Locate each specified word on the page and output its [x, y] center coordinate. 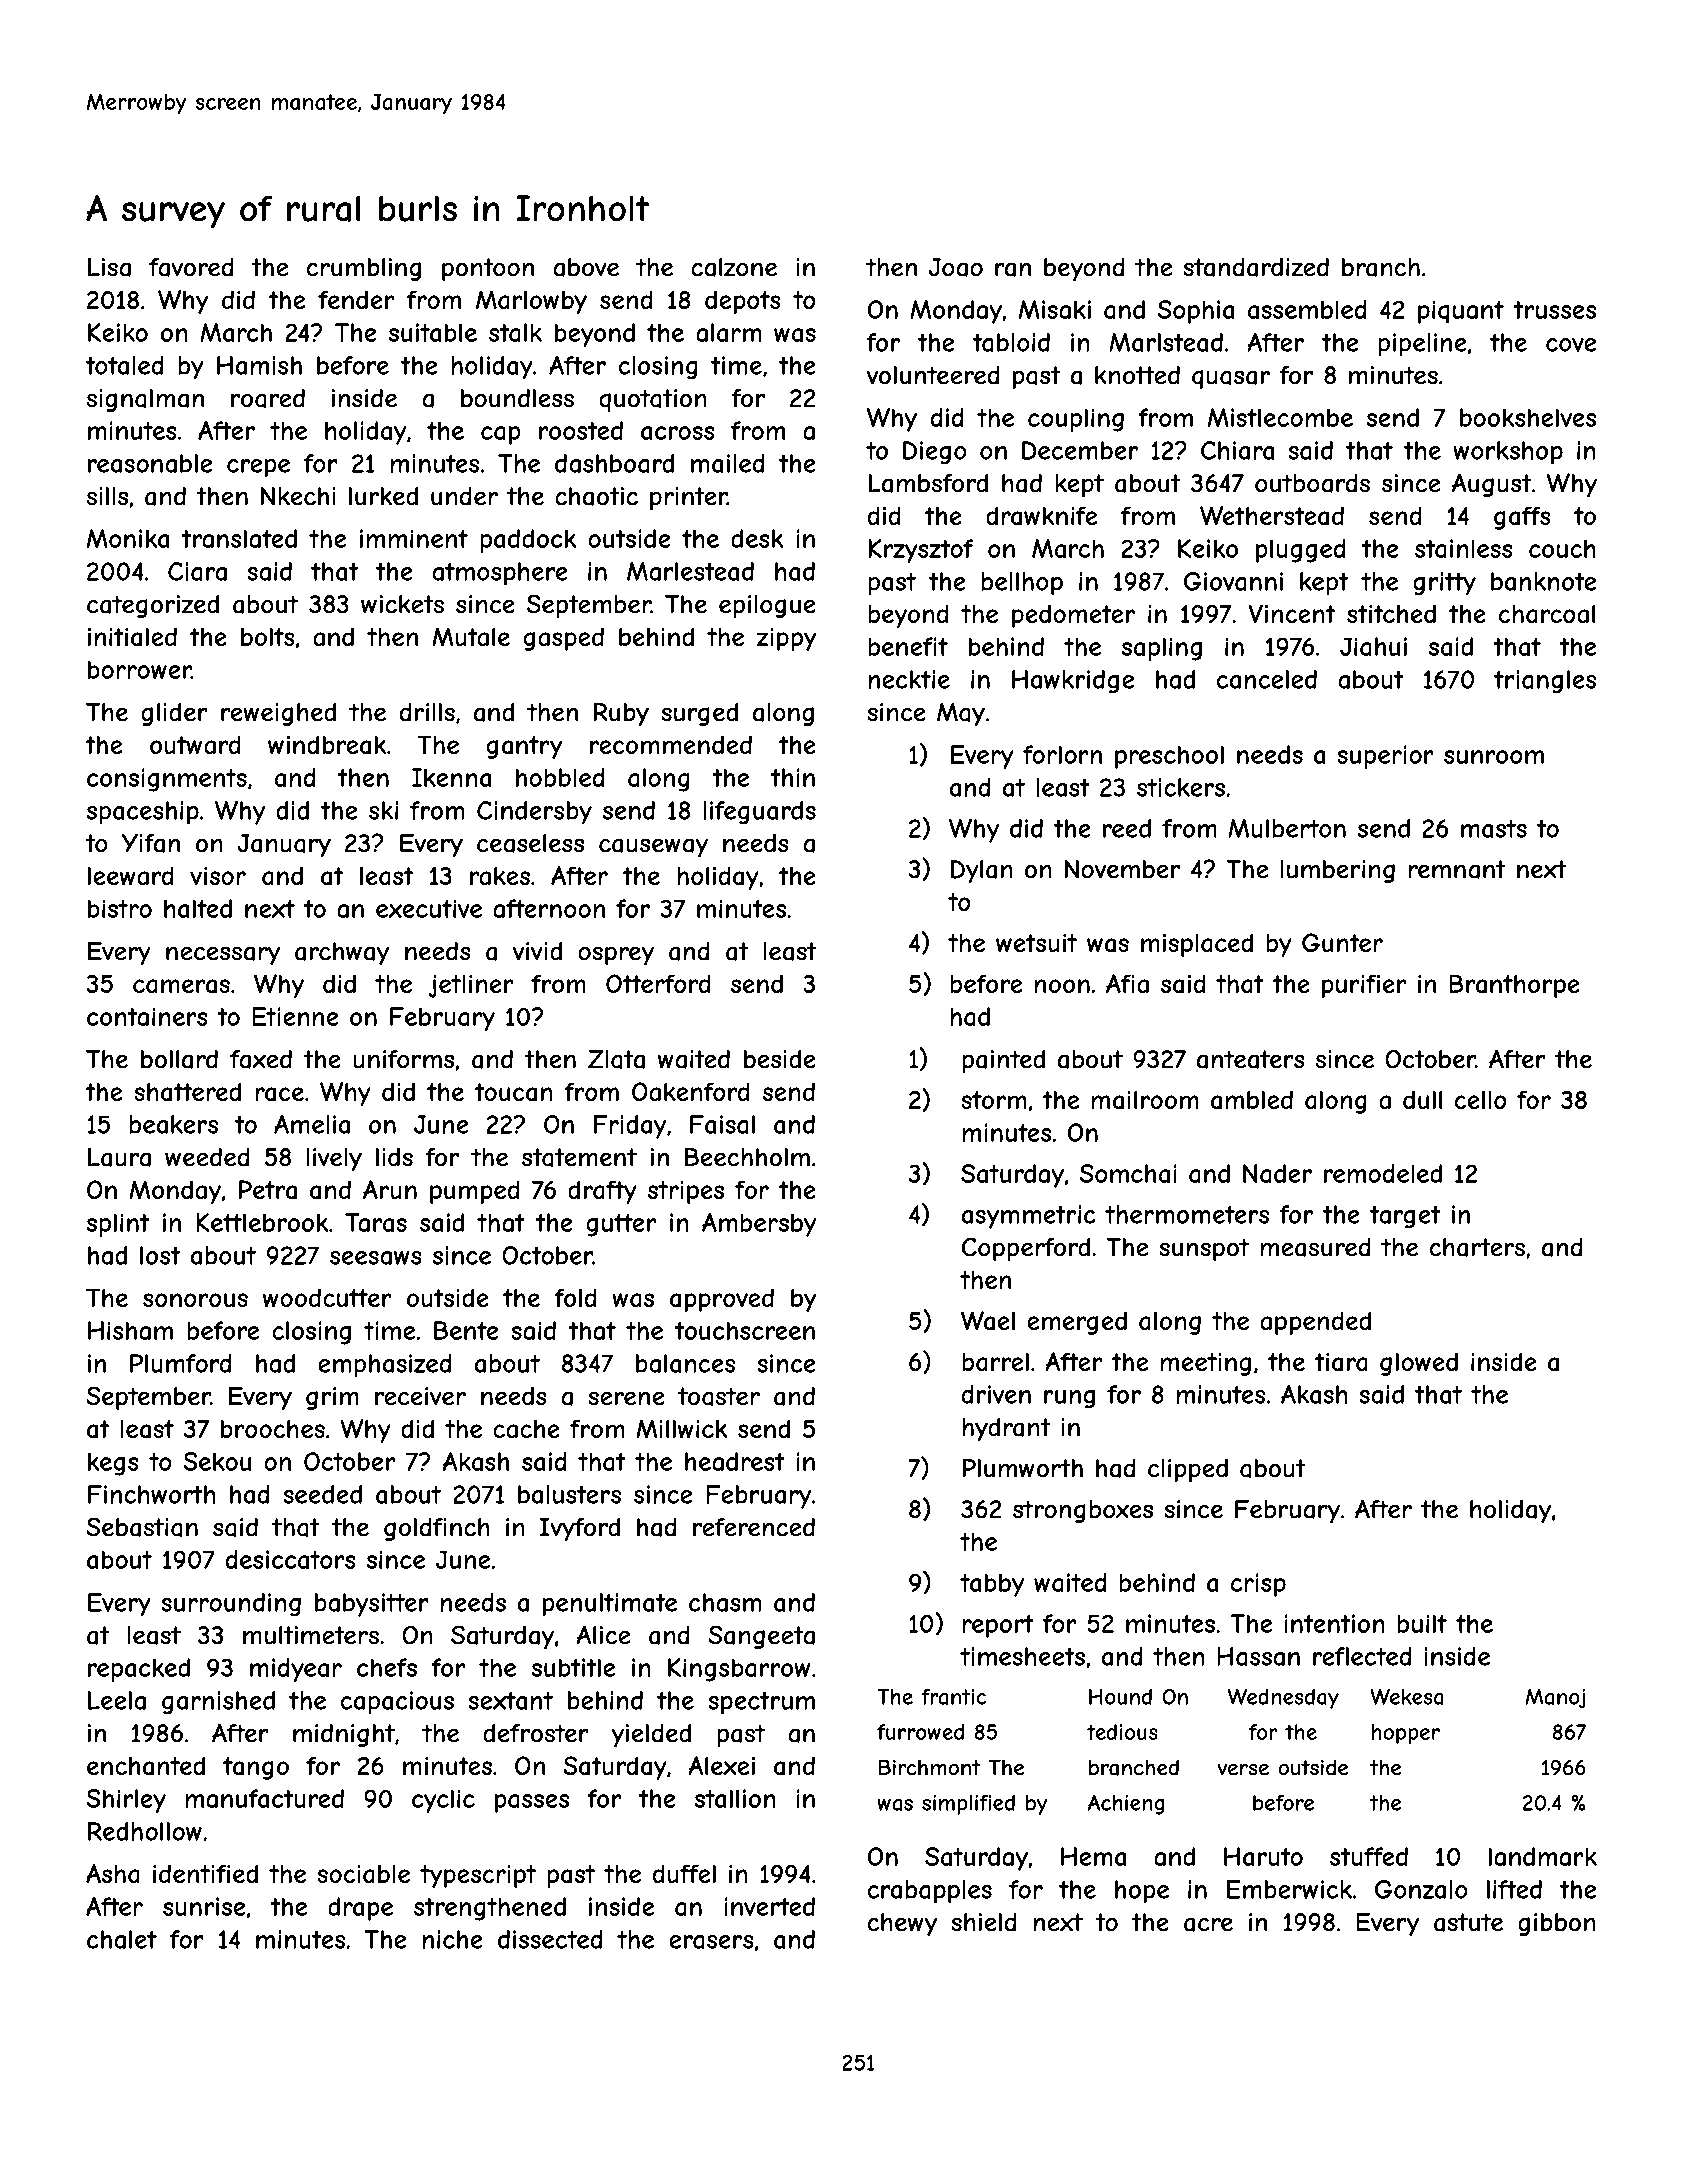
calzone [734, 267]
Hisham [130, 1330]
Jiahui [1373, 646]
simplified [968, 1805]
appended [1315, 1323]
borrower [139, 669]
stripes [686, 1192]
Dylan [982, 871]
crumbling [364, 269]
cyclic [443, 1801]
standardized [1256, 267]
